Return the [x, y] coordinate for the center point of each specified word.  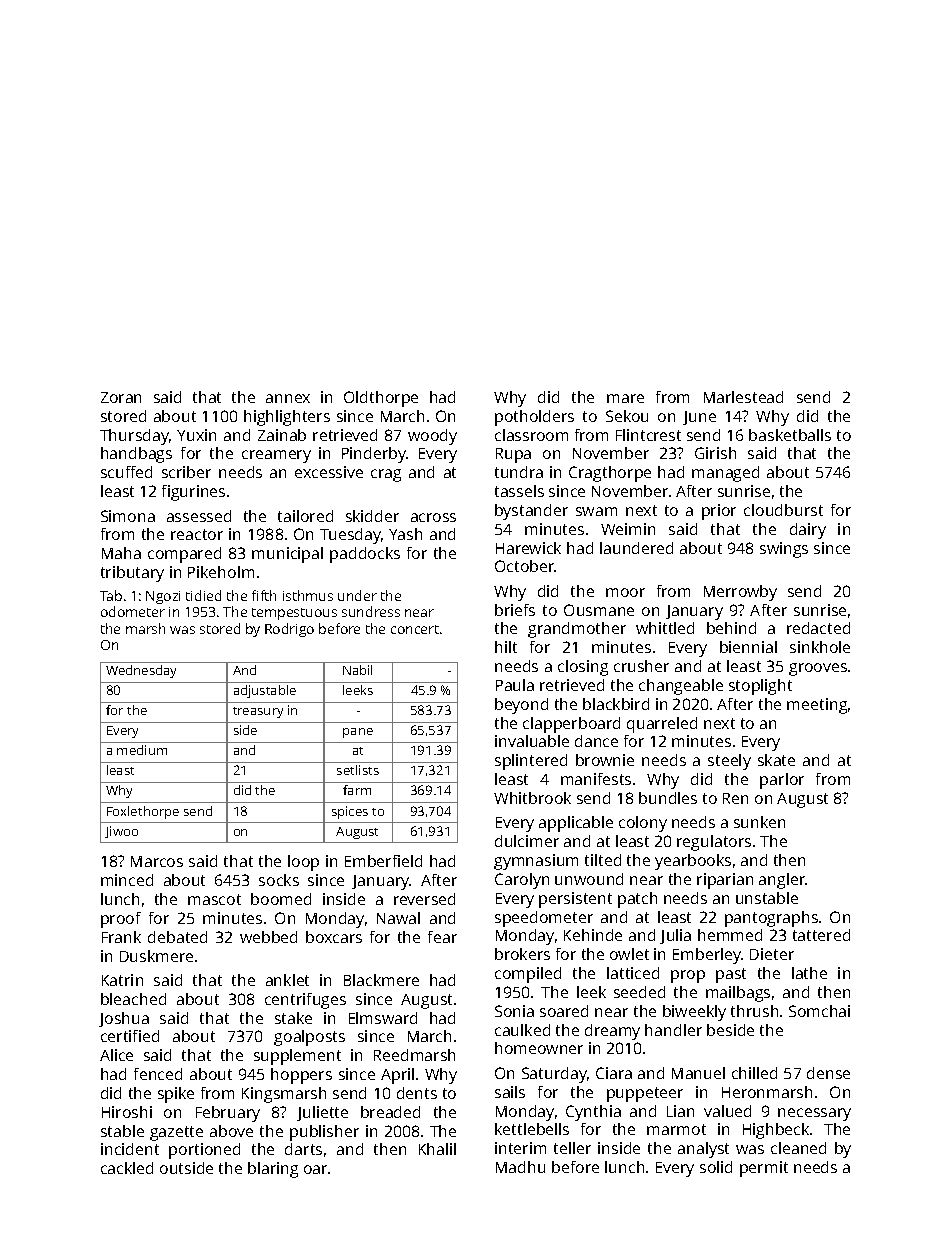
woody [432, 437]
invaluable [532, 741]
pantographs [771, 919]
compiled [528, 975]
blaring [273, 1170]
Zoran [121, 397]
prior [719, 512]
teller [572, 1148]
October [525, 566]
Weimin [628, 529]
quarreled [662, 725]
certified [130, 1036]
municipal [287, 555]
